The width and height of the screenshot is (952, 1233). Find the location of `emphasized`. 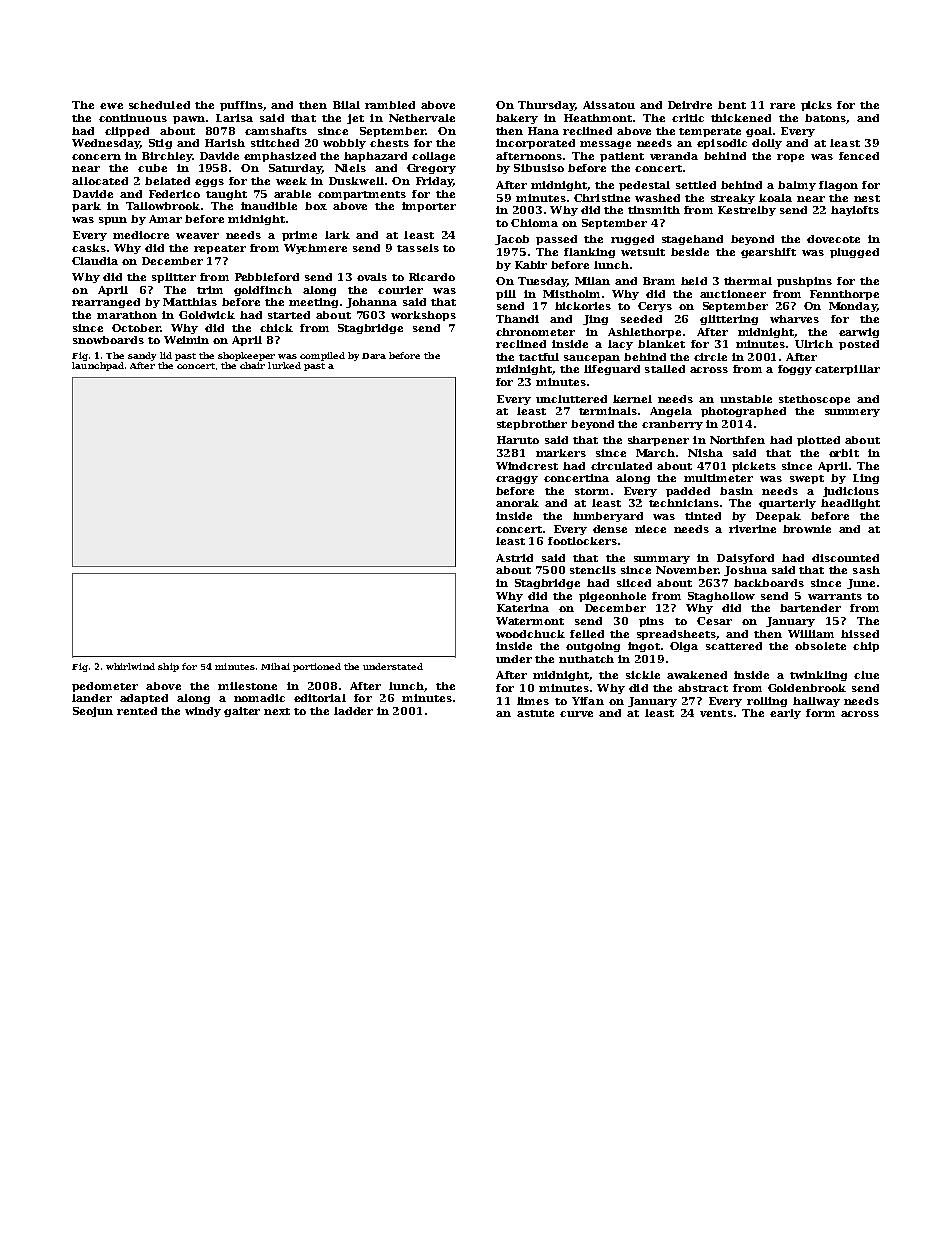

emphasized is located at coordinates (280, 157).
